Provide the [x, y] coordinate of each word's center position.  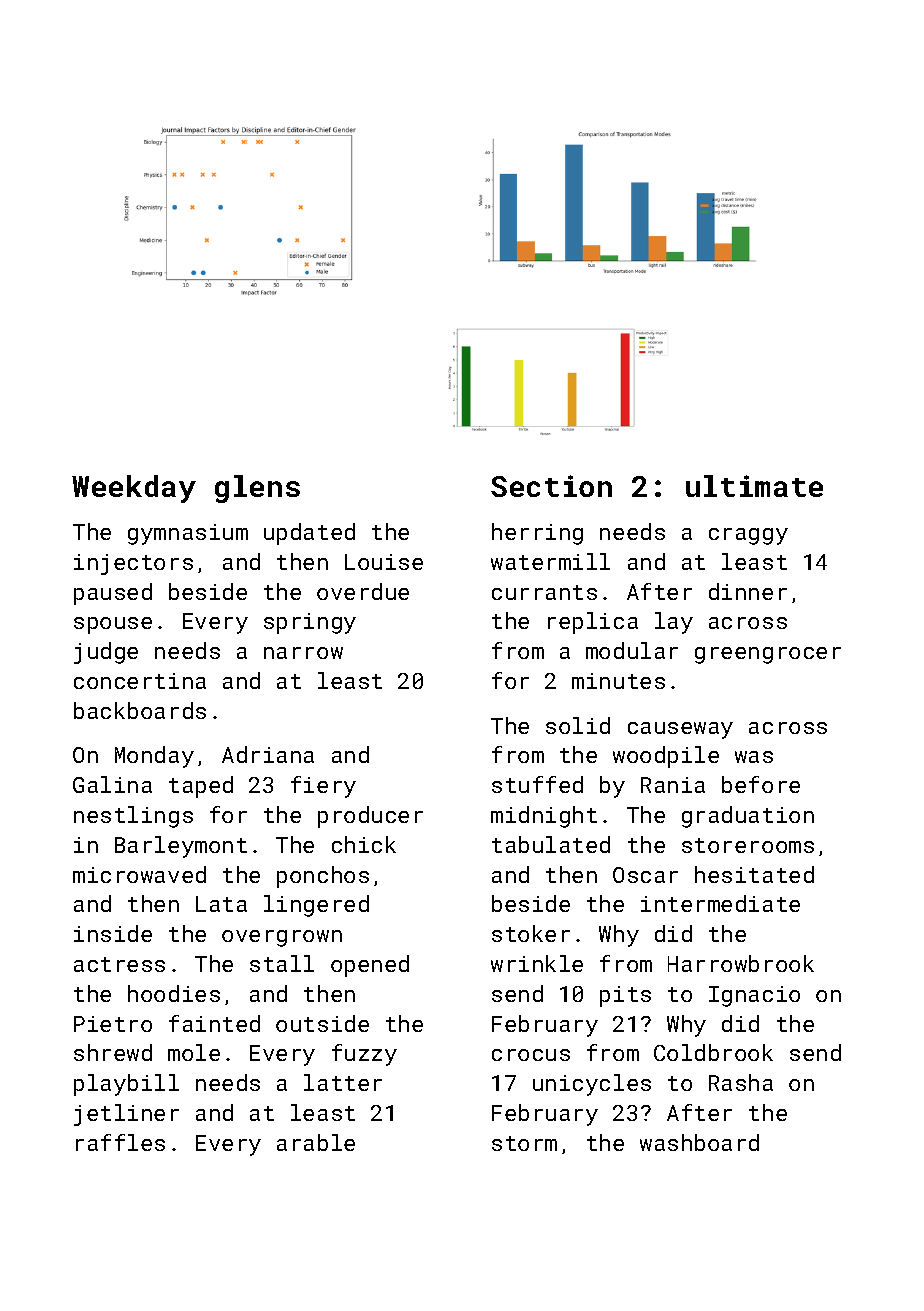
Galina [112, 784]
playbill [126, 1085]
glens [257, 489]
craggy [748, 536]
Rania [673, 785]
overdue [363, 591]
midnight [544, 817]
